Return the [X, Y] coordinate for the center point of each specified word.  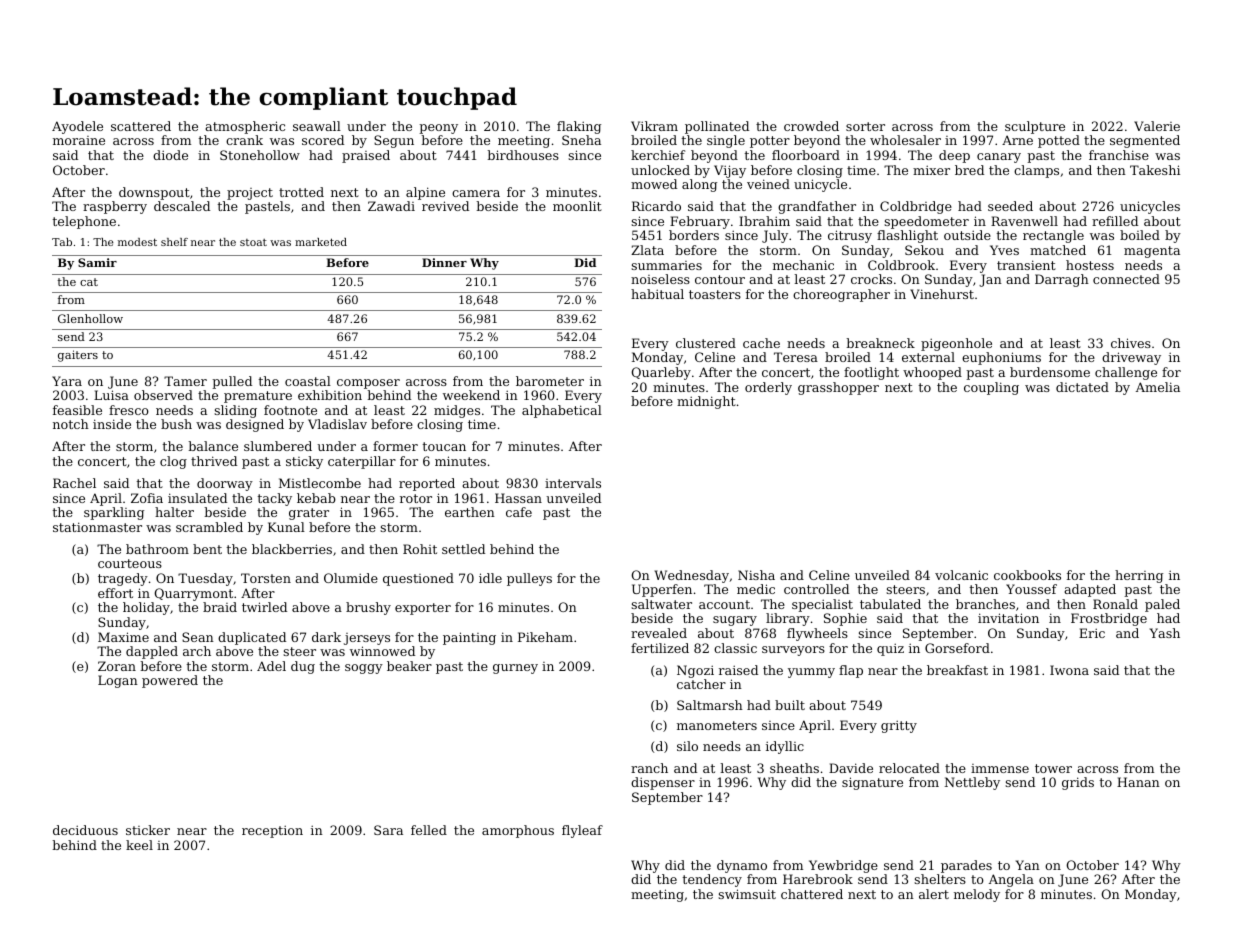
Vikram [654, 126]
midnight [706, 402]
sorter [865, 126]
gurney [515, 669]
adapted [1090, 590]
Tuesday [205, 579]
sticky [304, 462]
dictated [1082, 387]
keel [139, 845]
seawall [317, 126]
